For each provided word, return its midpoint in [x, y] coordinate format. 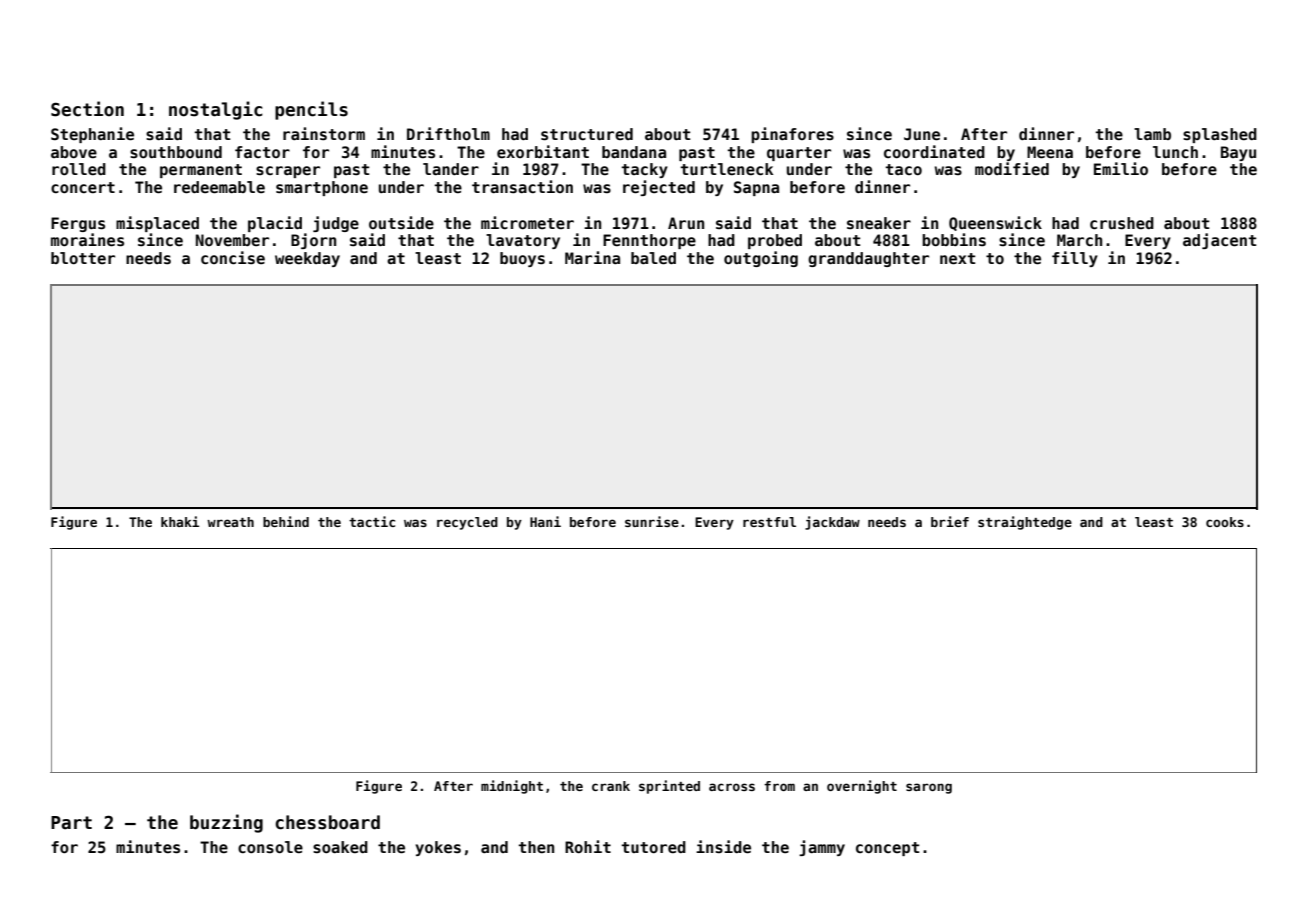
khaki [180, 521]
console [270, 847]
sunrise [652, 521]
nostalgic [216, 110]
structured [587, 134]
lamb [1152, 134]
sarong [929, 788]
